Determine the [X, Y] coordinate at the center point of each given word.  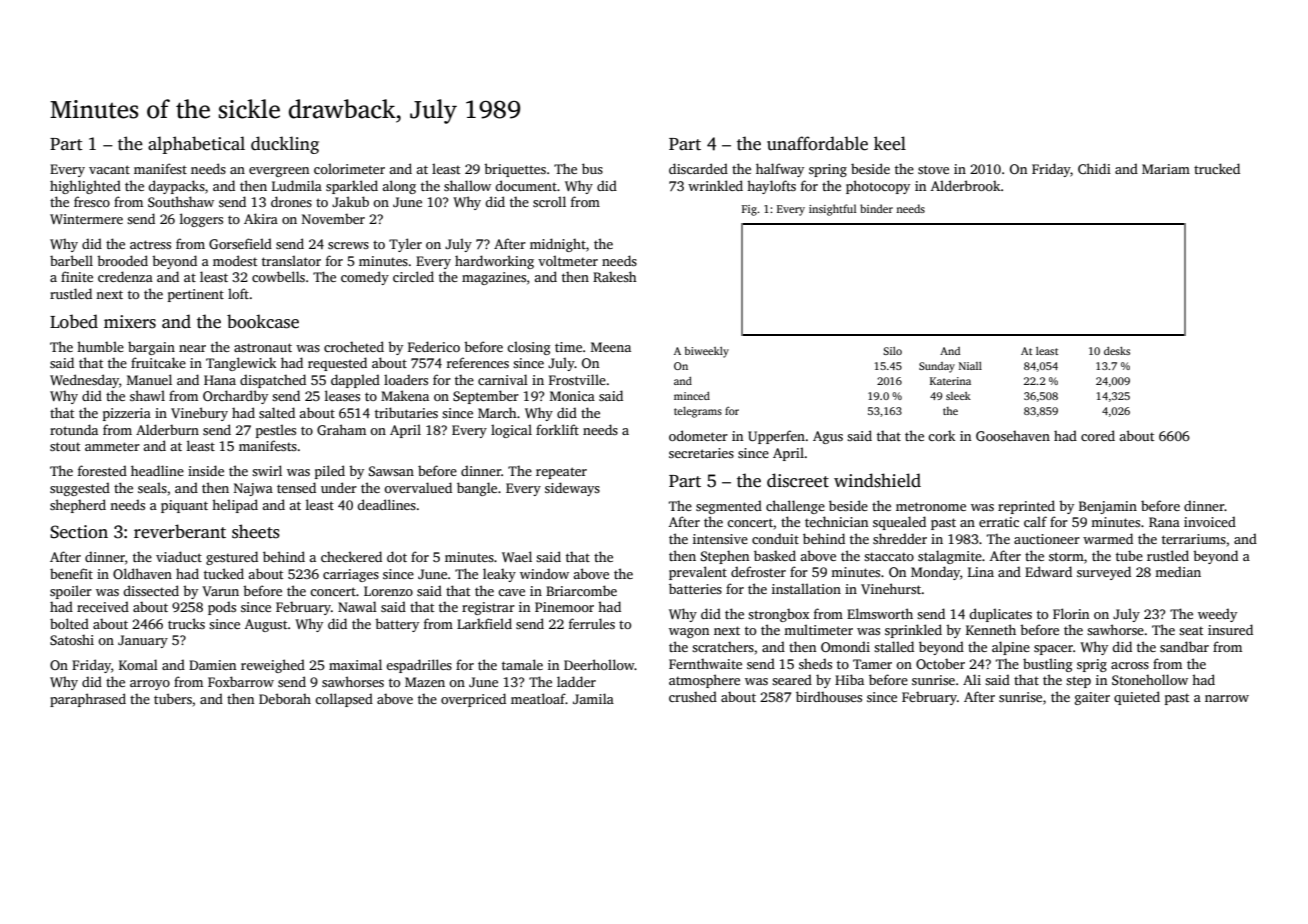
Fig [749, 210]
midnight [558, 245]
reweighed [273, 666]
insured [1230, 629]
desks [1117, 351]
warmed [1108, 538]
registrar [488, 608]
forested [102, 470]
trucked [1217, 168]
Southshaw [181, 201]
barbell [71, 260]
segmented [729, 507]
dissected [151, 590]
